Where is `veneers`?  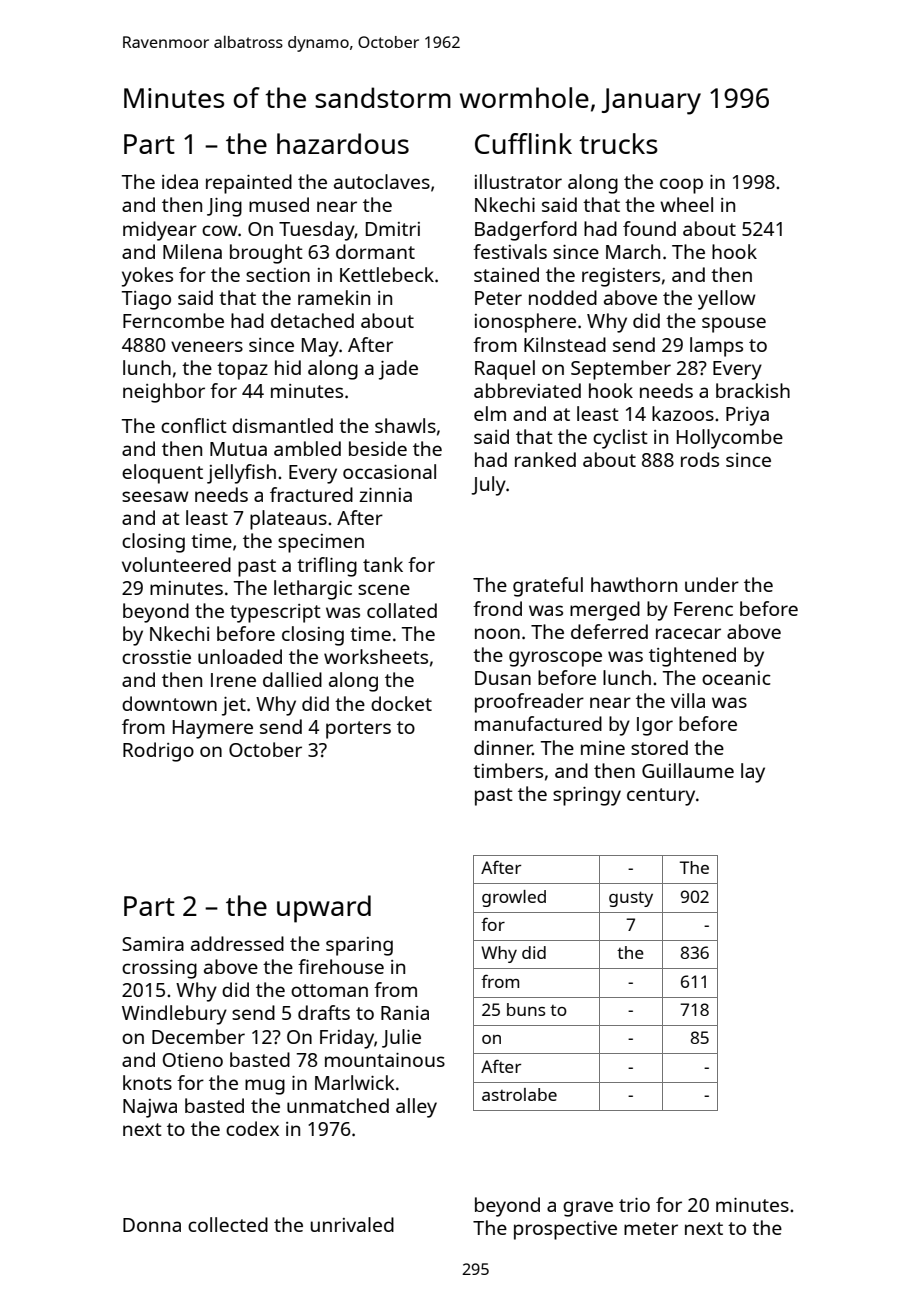
veneers is located at coordinates (207, 346).
